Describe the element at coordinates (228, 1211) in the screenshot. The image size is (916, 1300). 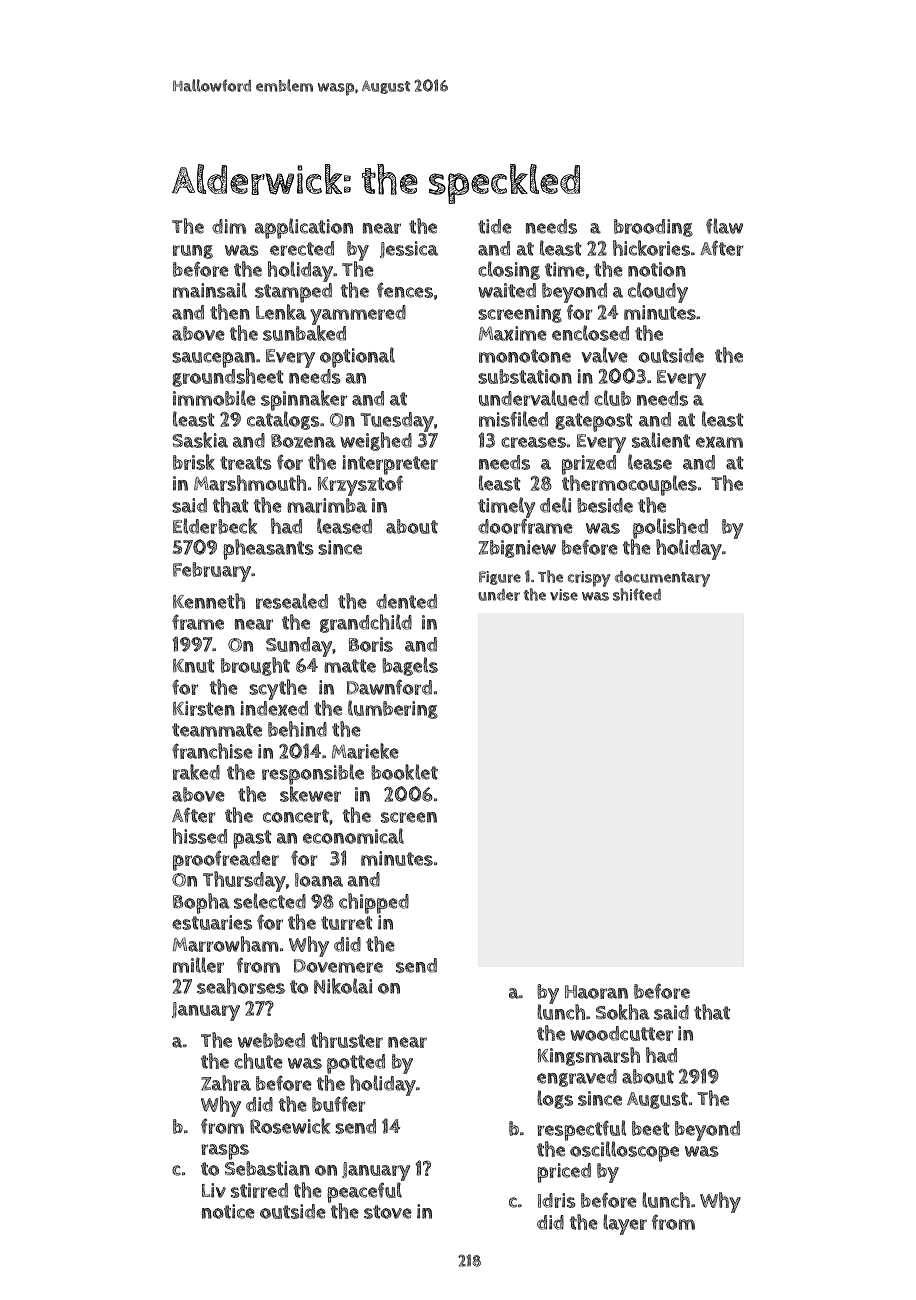
I see `notice` at that location.
